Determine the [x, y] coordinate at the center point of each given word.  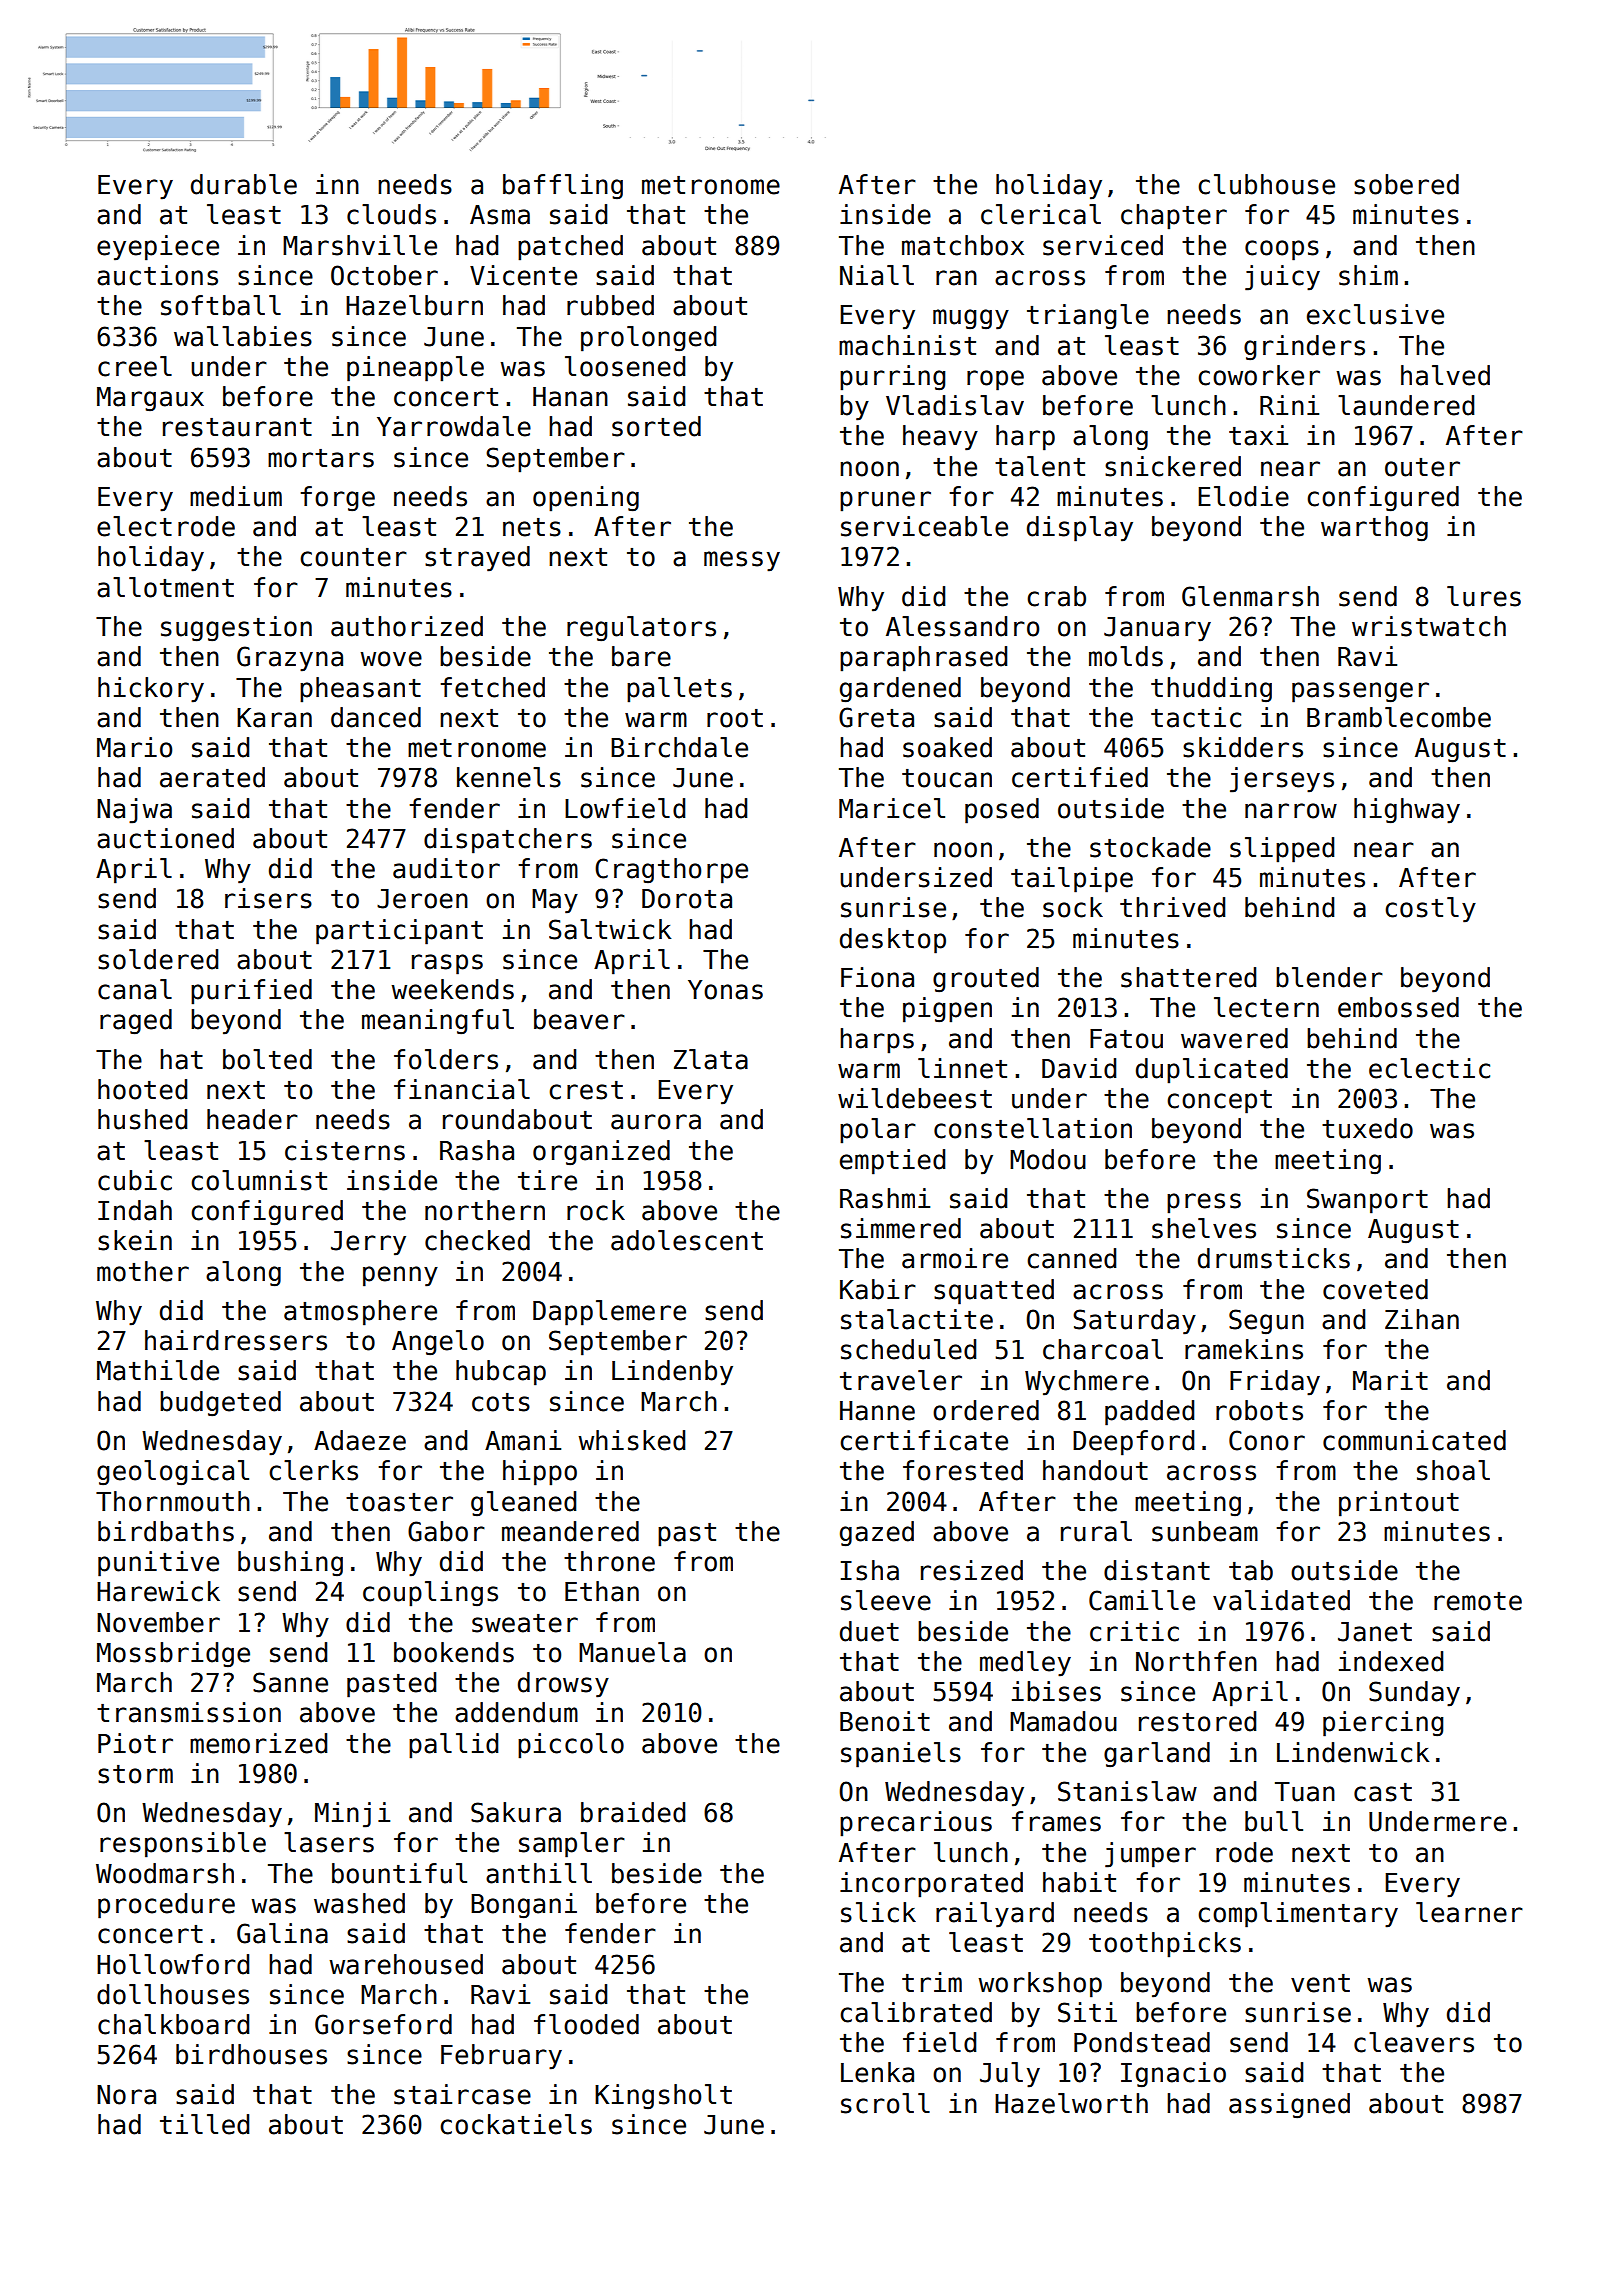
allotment [165, 587]
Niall [877, 275]
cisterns [345, 1150]
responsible [183, 1845]
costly [1430, 910]
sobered [1406, 184]
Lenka [877, 2072]
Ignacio [1173, 2075]
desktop [893, 941]
